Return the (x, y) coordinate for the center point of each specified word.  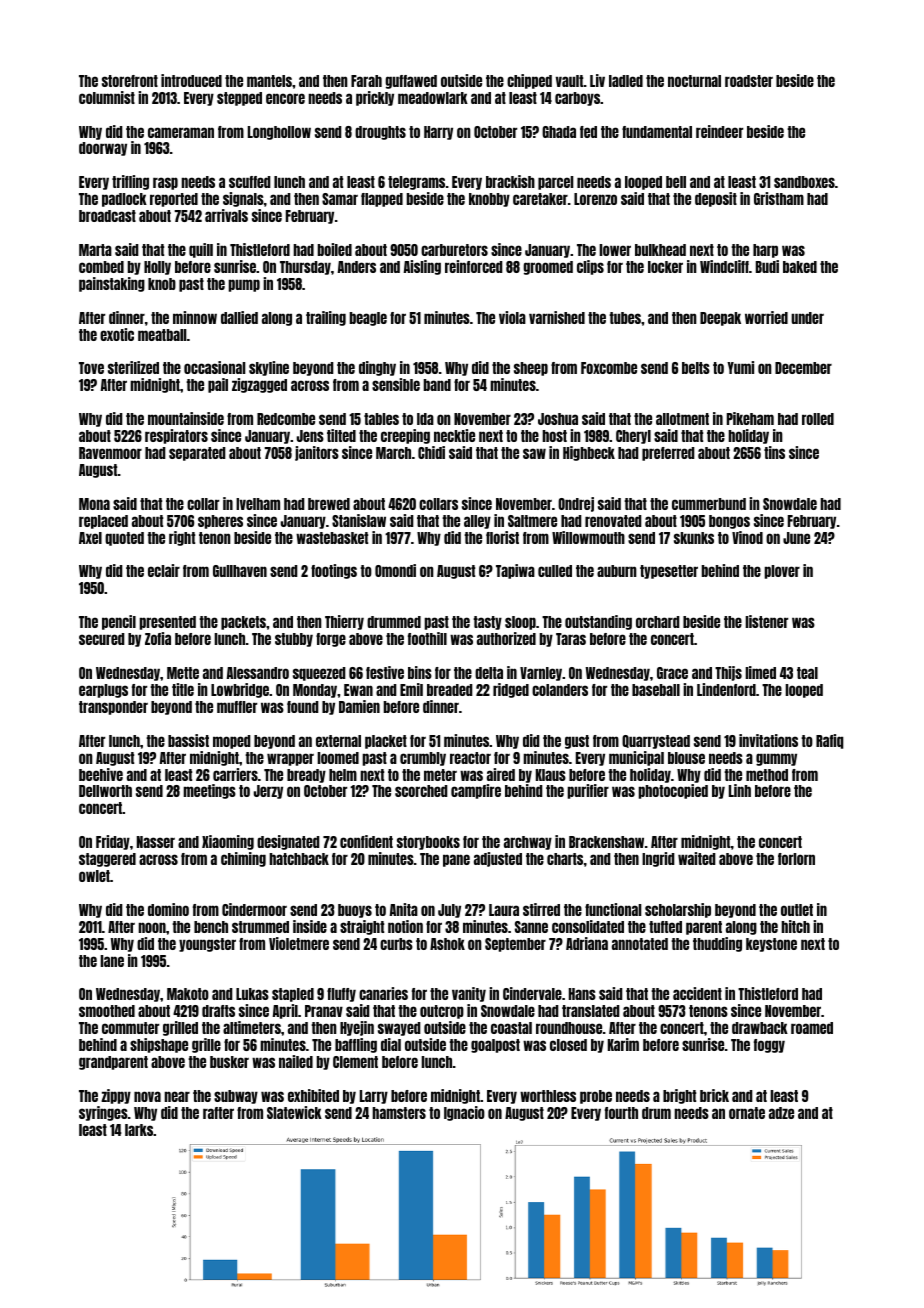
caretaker (540, 199)
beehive (101, 774)
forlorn (796, 859)
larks (139, 1130)
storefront (130, 81)
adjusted (498, 859)
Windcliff (724, 266)
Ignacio (464, 1113)
